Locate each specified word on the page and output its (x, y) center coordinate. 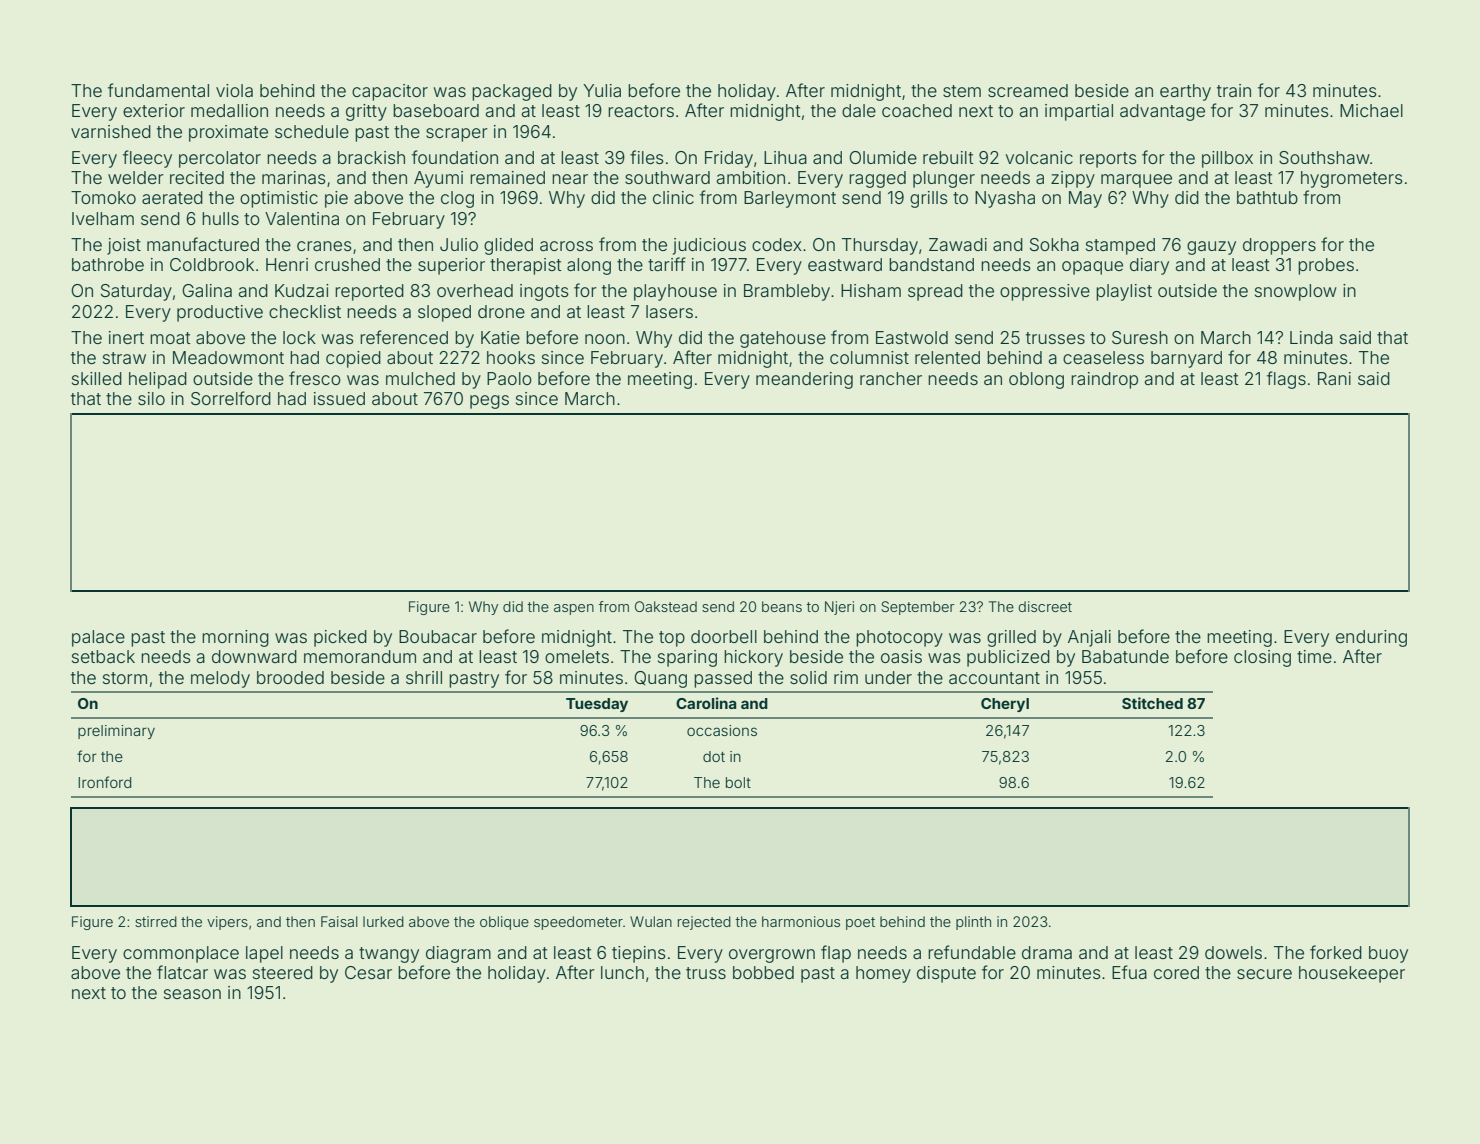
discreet (1045, 606)
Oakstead (666, 606)
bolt (738, 782)
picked (340, 638)
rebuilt (948, 157)
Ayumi (438, 179)
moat (170, 338)
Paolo (509, 378)
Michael (1371, 110)
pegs (489, 402)
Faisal (339, 921)
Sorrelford (231, 398)
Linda (1311, 337)
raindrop (1104, 380)
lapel (264, 954)
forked (1336, 952)
